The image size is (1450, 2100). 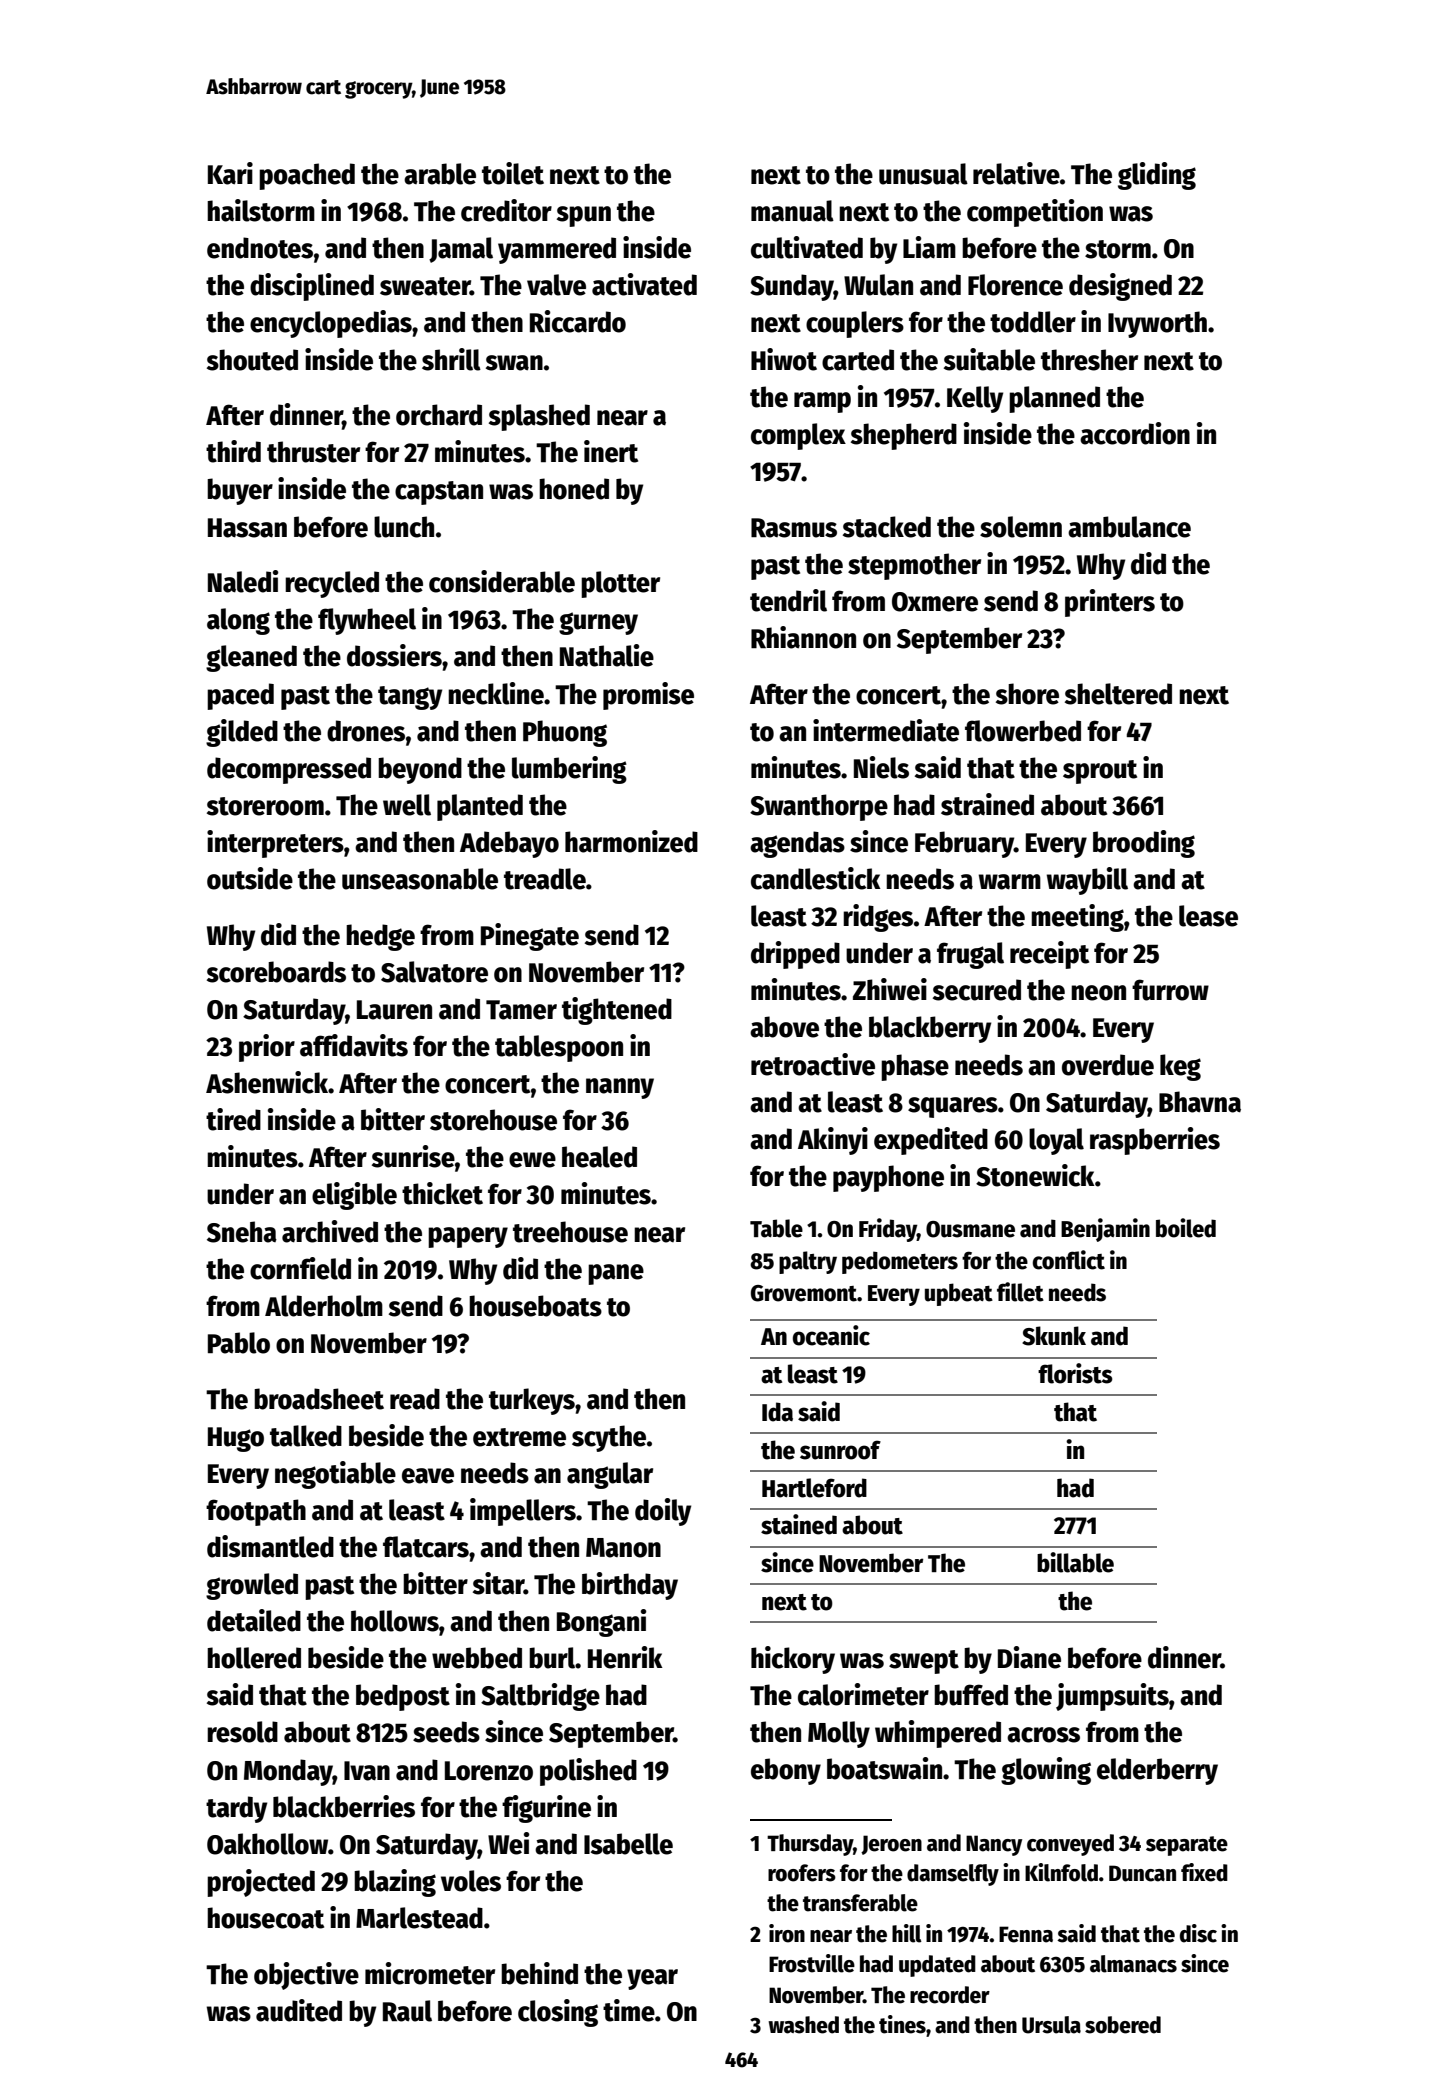 I want to click on lease, so click(x=1208, y=916).
